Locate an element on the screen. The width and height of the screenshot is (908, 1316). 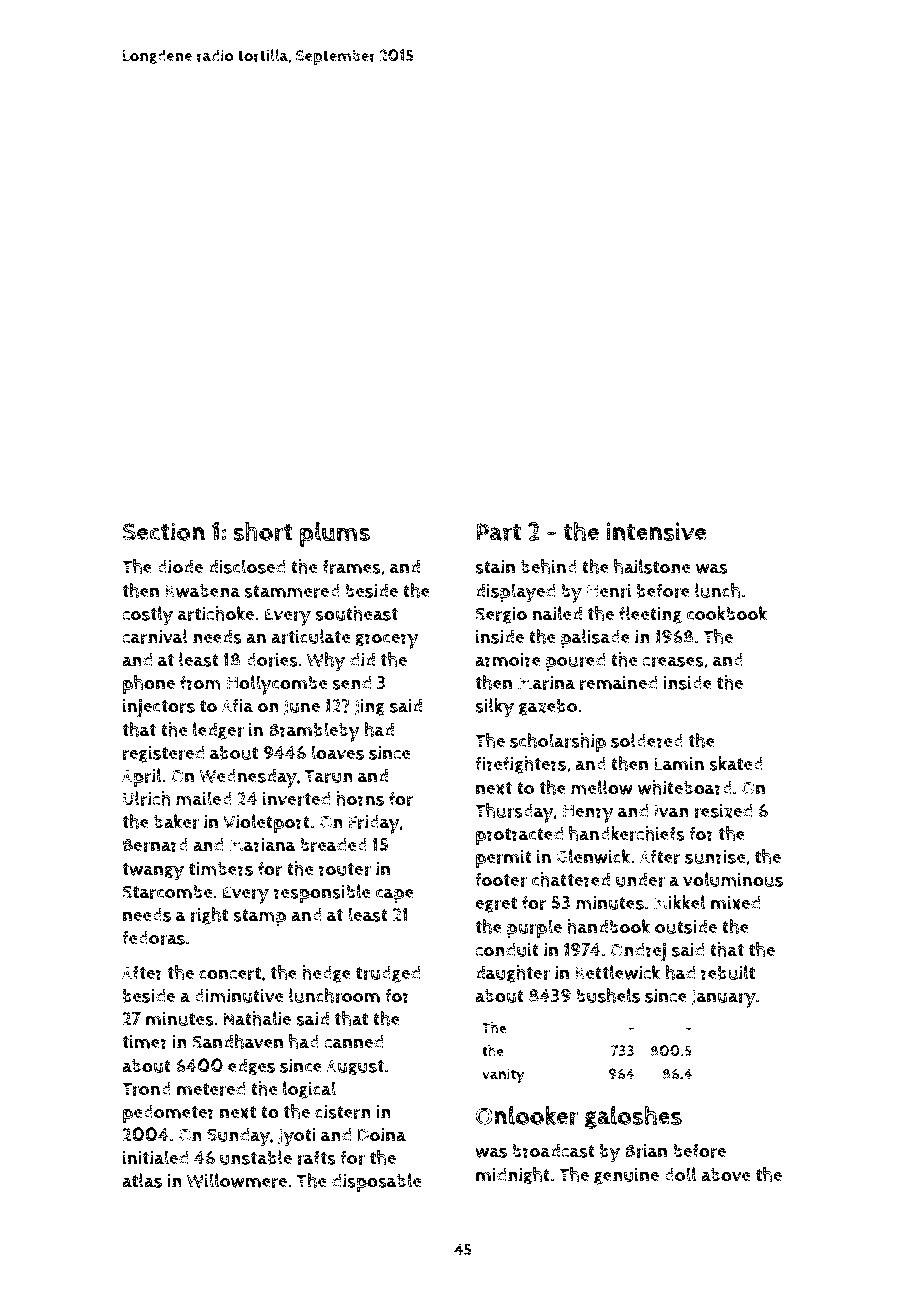
Part is located at coordinates (498, 532).
